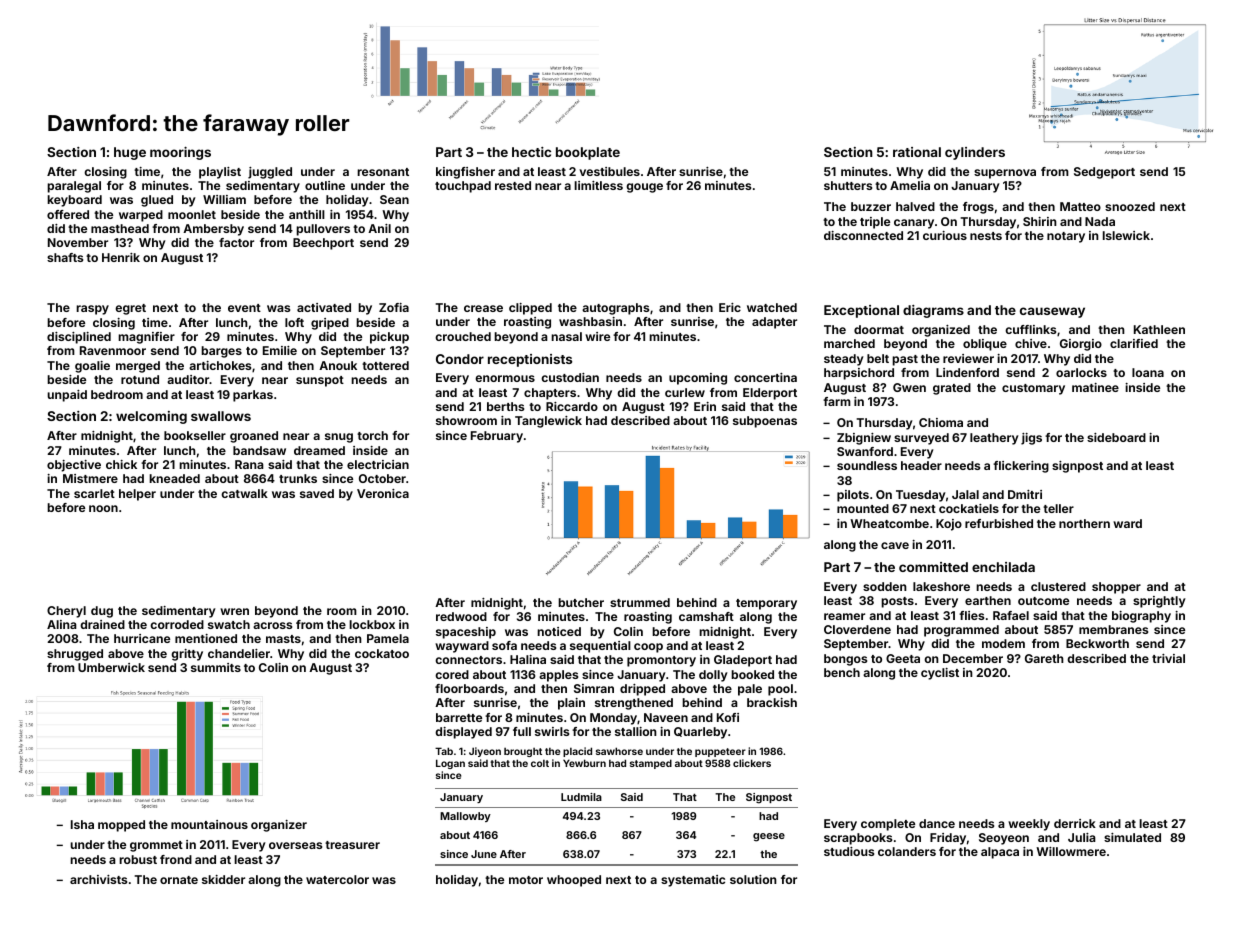 This image has height=952, width=1233. What do you see at coordinates (597, 336) in the image?
I see `wire` at bounding box center [597, 336].
